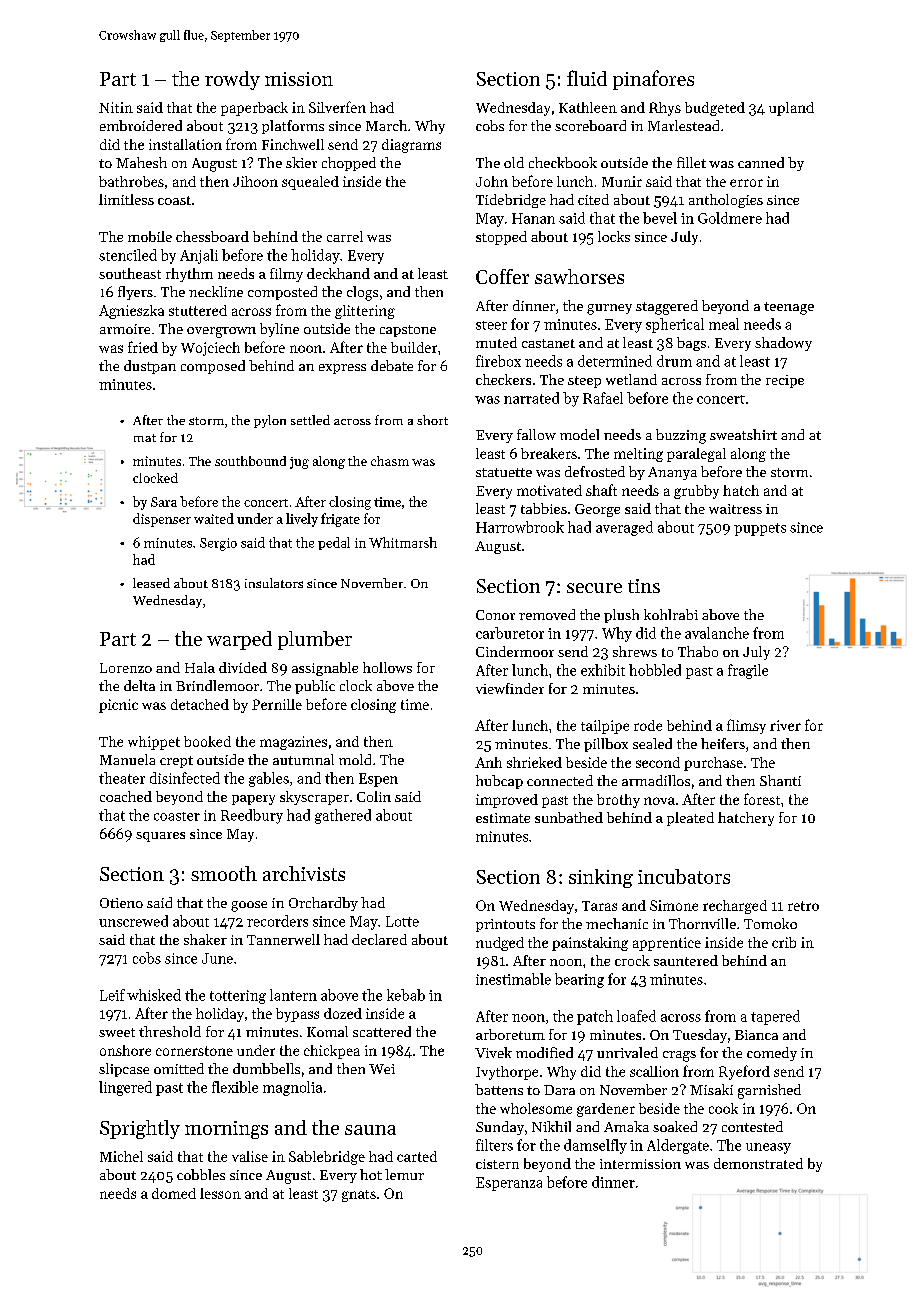 This document has height=1308, width=924. I want to click on Ananya, so click(672, 473).
